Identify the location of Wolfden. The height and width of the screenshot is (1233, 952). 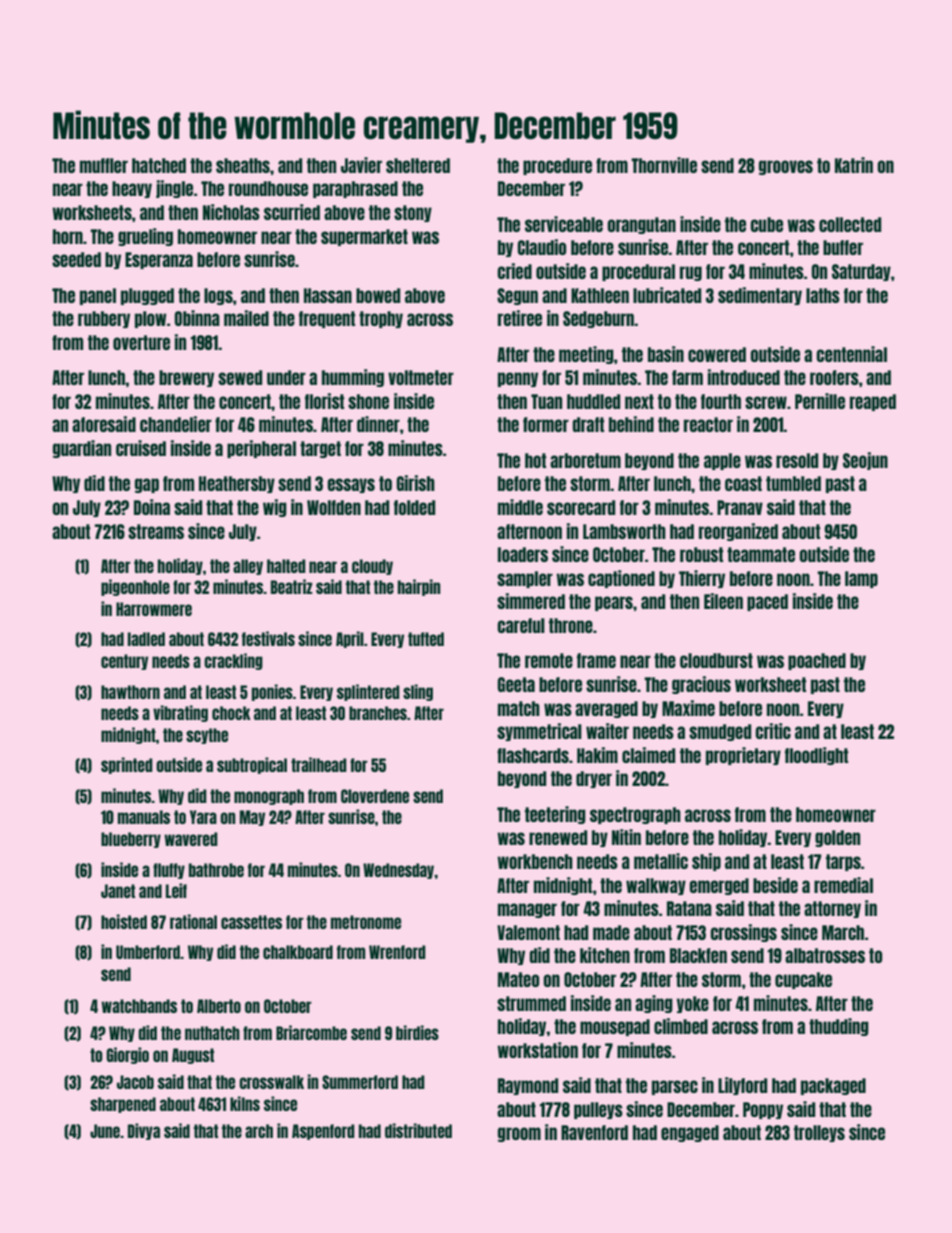
(334, 507).
